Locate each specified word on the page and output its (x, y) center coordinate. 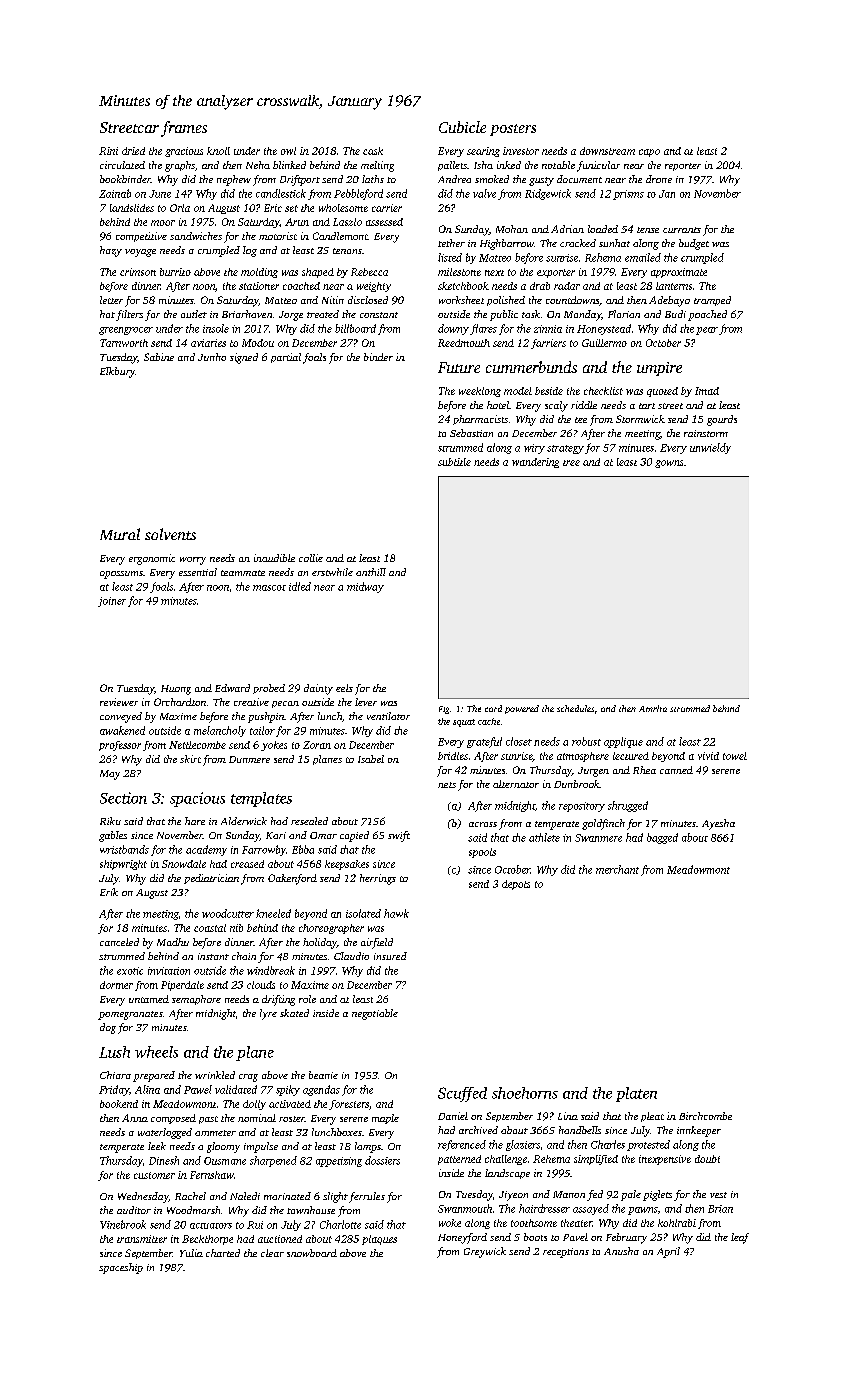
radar (567, 286)
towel (735, 756)
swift (399, 836)
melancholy (220, 731)
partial (286, 358)
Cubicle (462, 127)
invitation (169, 971)
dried (133, 151)
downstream (607, 151)
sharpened (273, 1161)
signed (244, 358)
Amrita (653, 708)
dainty (318, 689)
